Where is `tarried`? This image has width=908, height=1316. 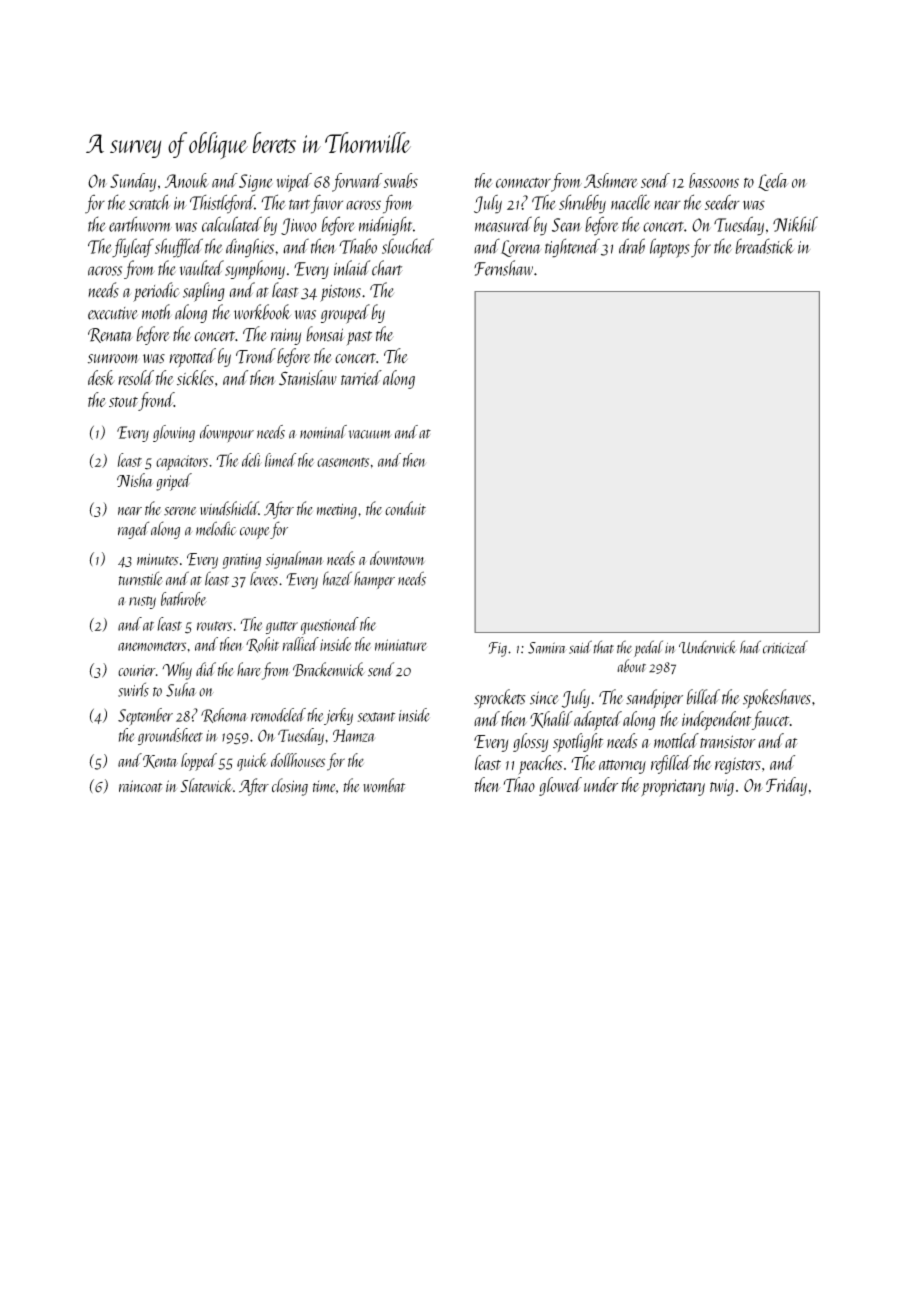 tarried is located at coordinates (361, 377).
